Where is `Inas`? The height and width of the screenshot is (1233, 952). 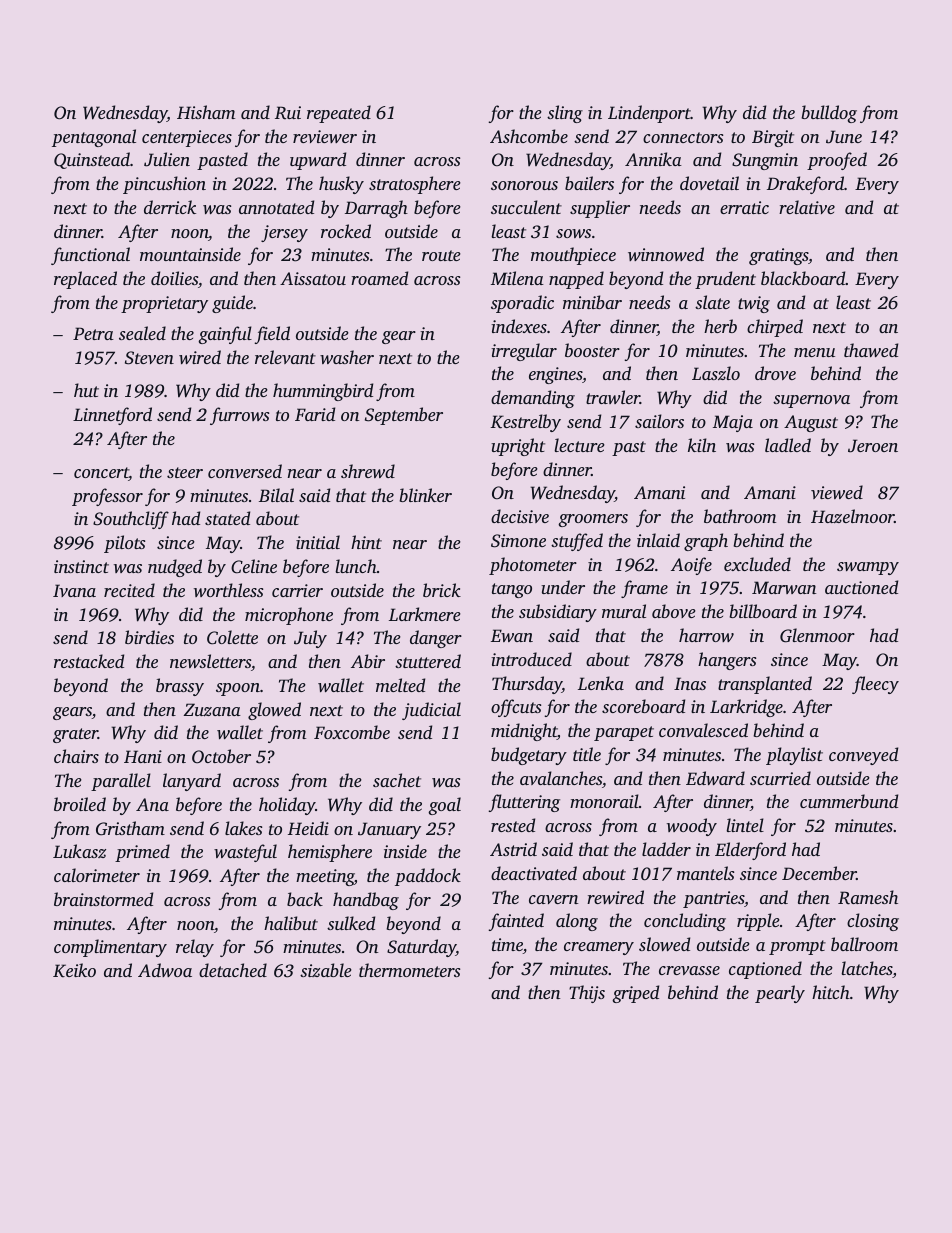
Inas is located at coordinates (690, 683).
